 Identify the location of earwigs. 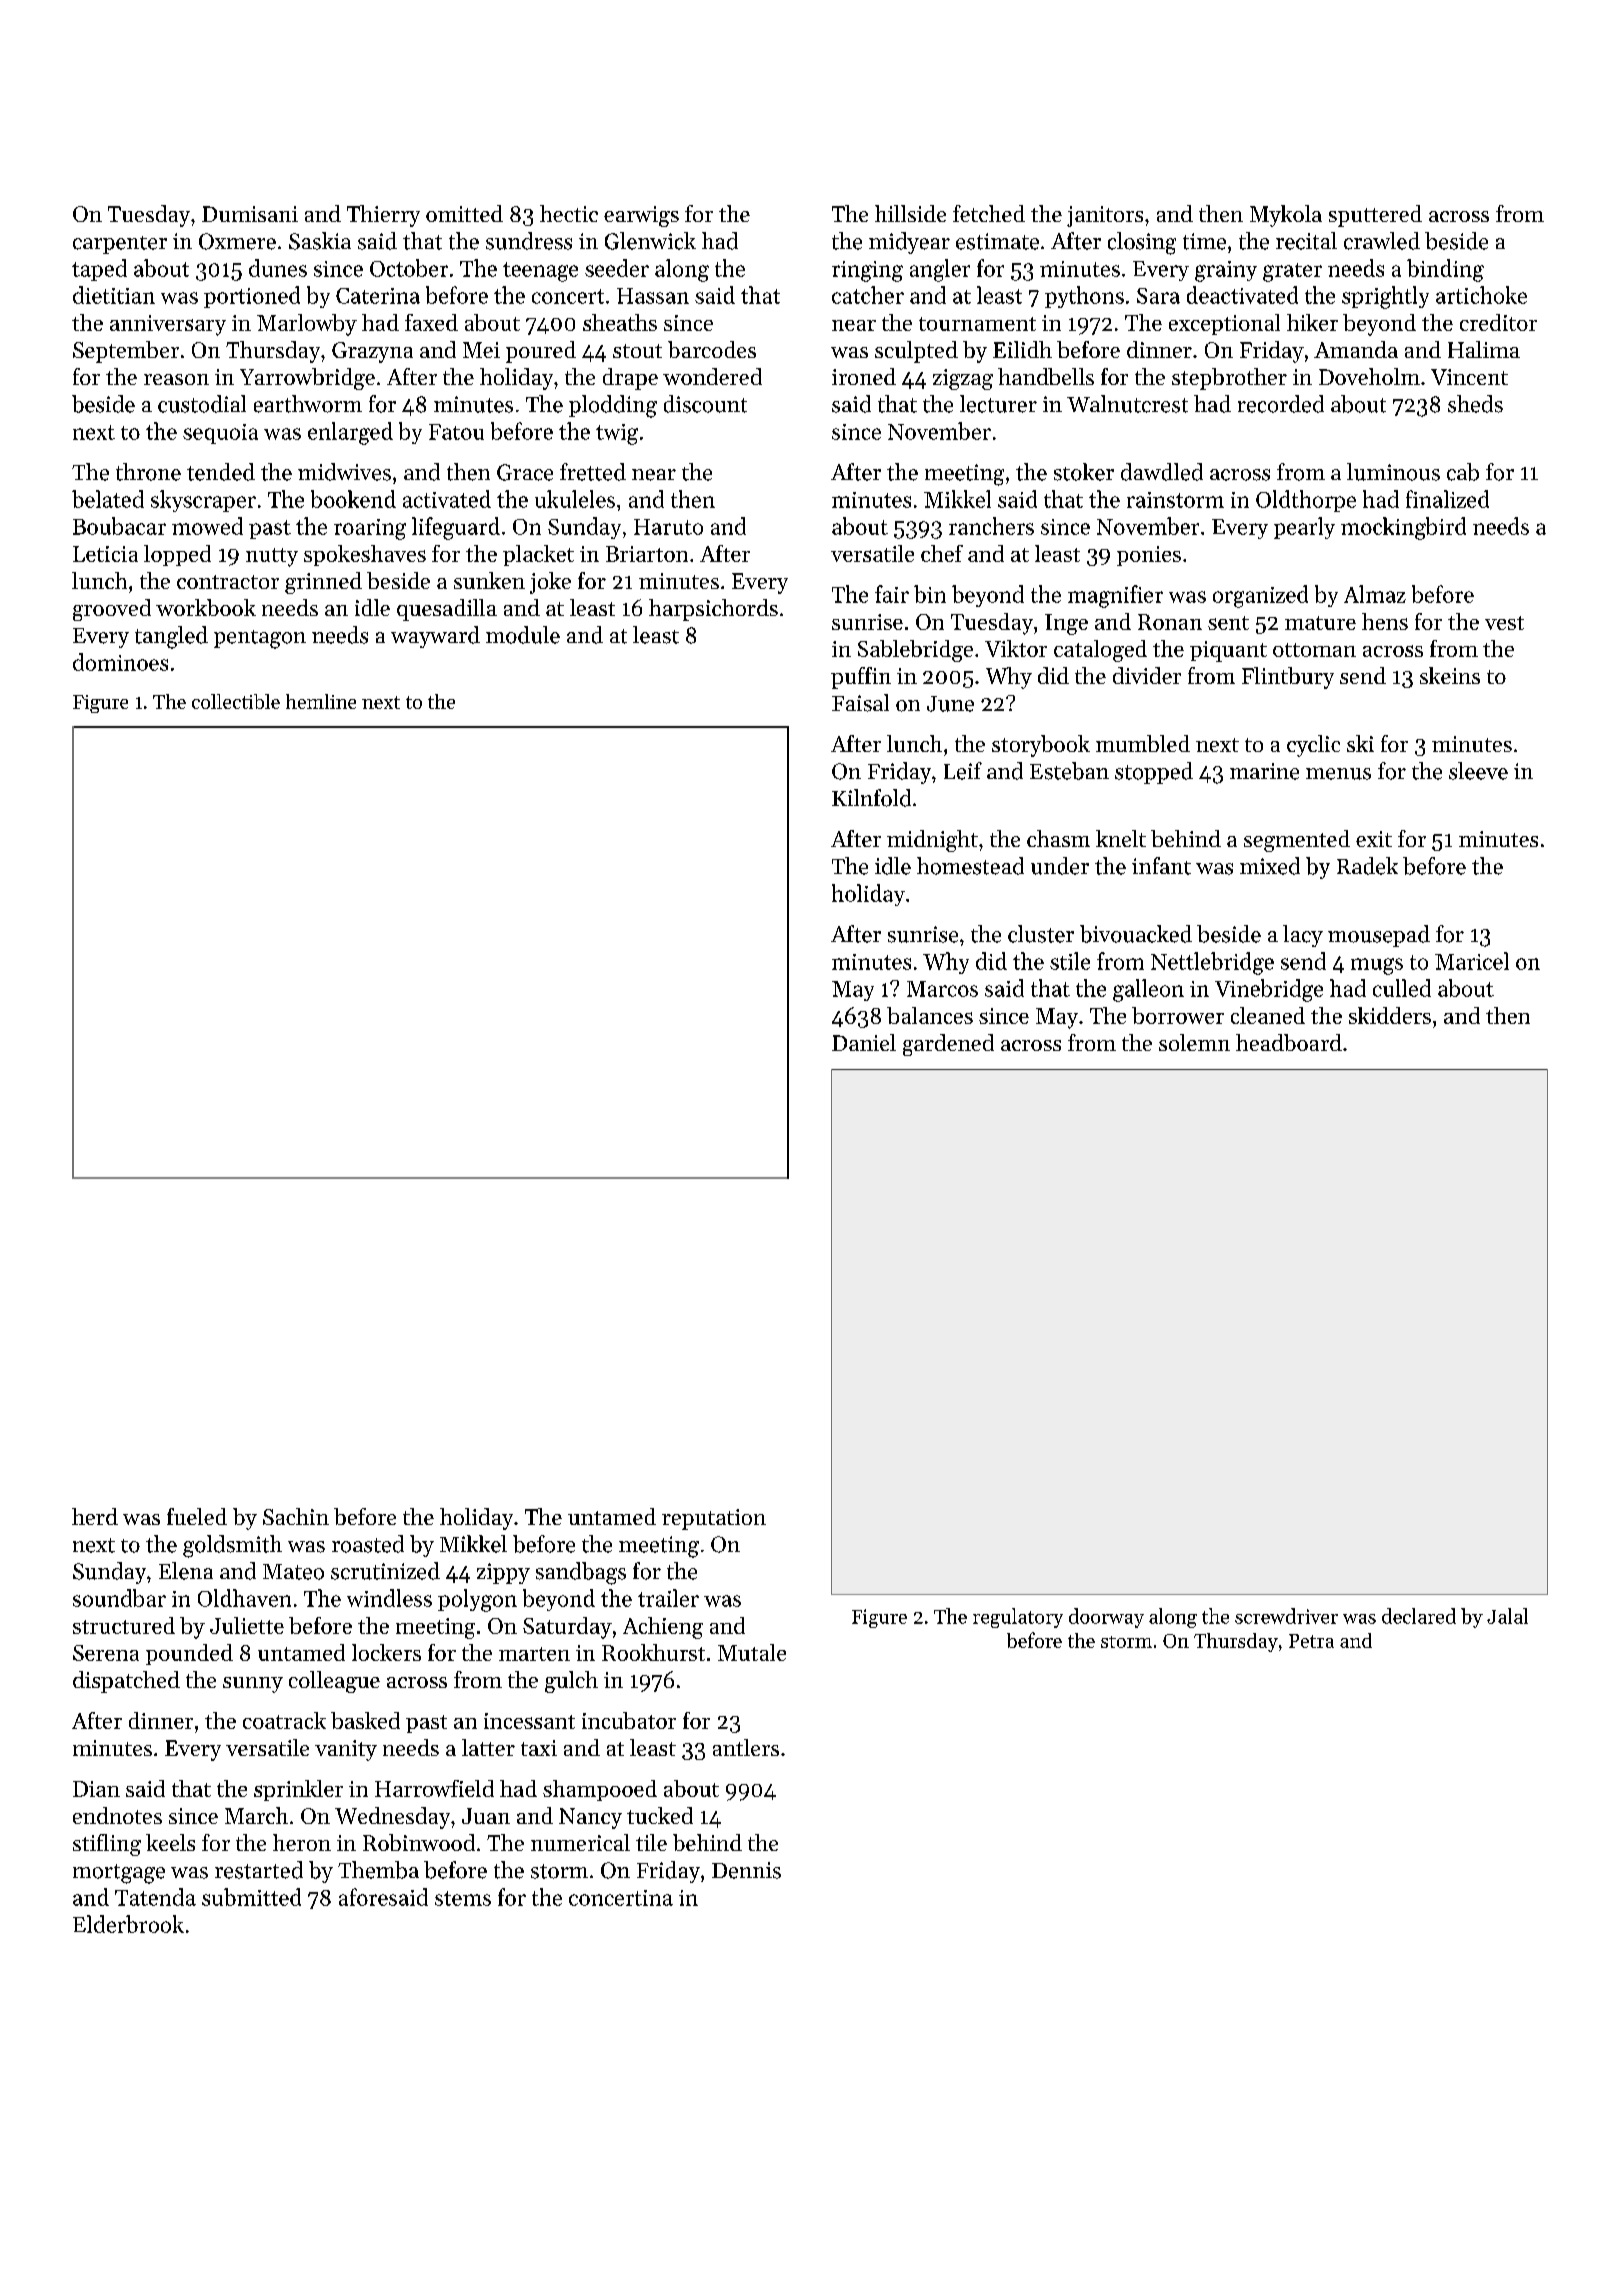
(641, 216).
